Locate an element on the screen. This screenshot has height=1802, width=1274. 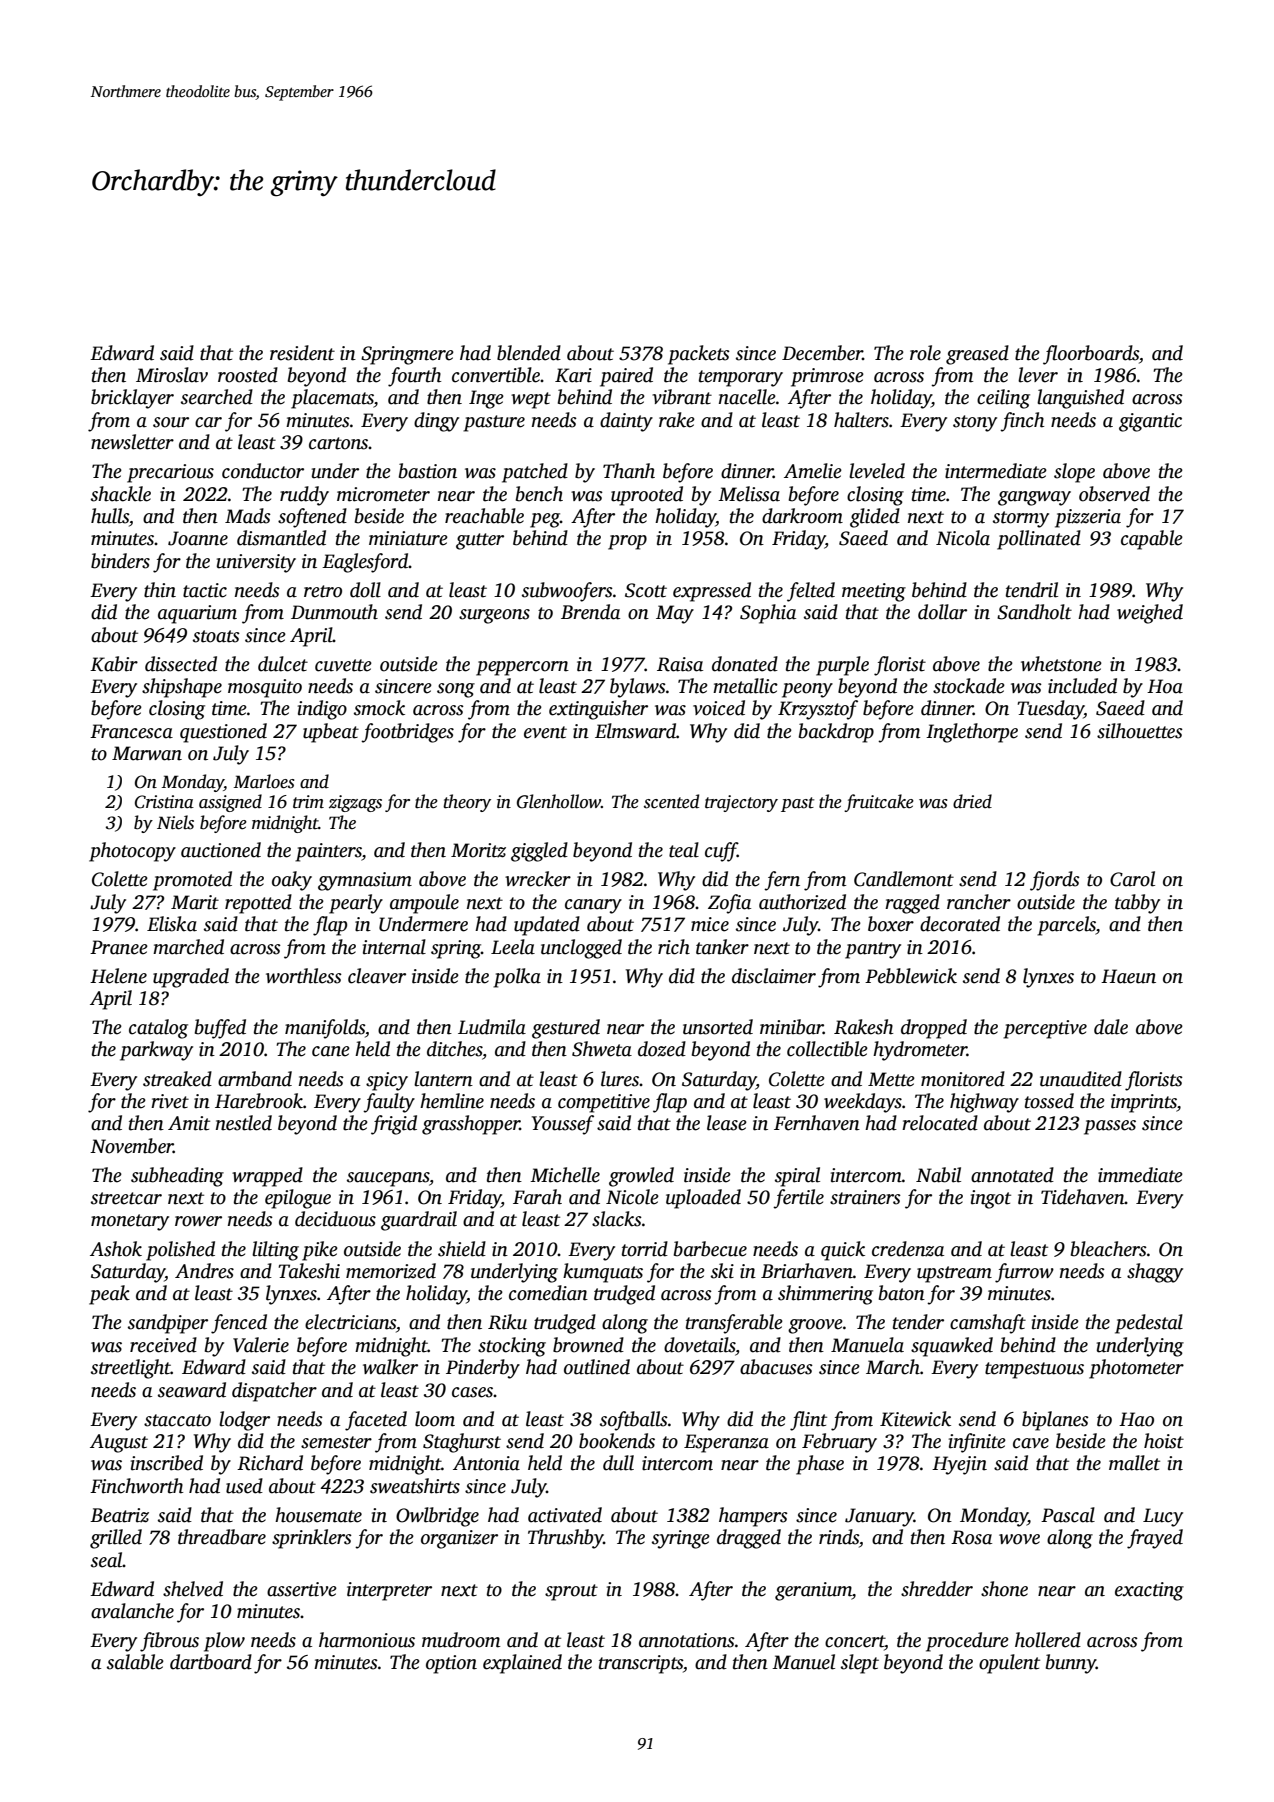
role is located at coordinates (925, 353).
